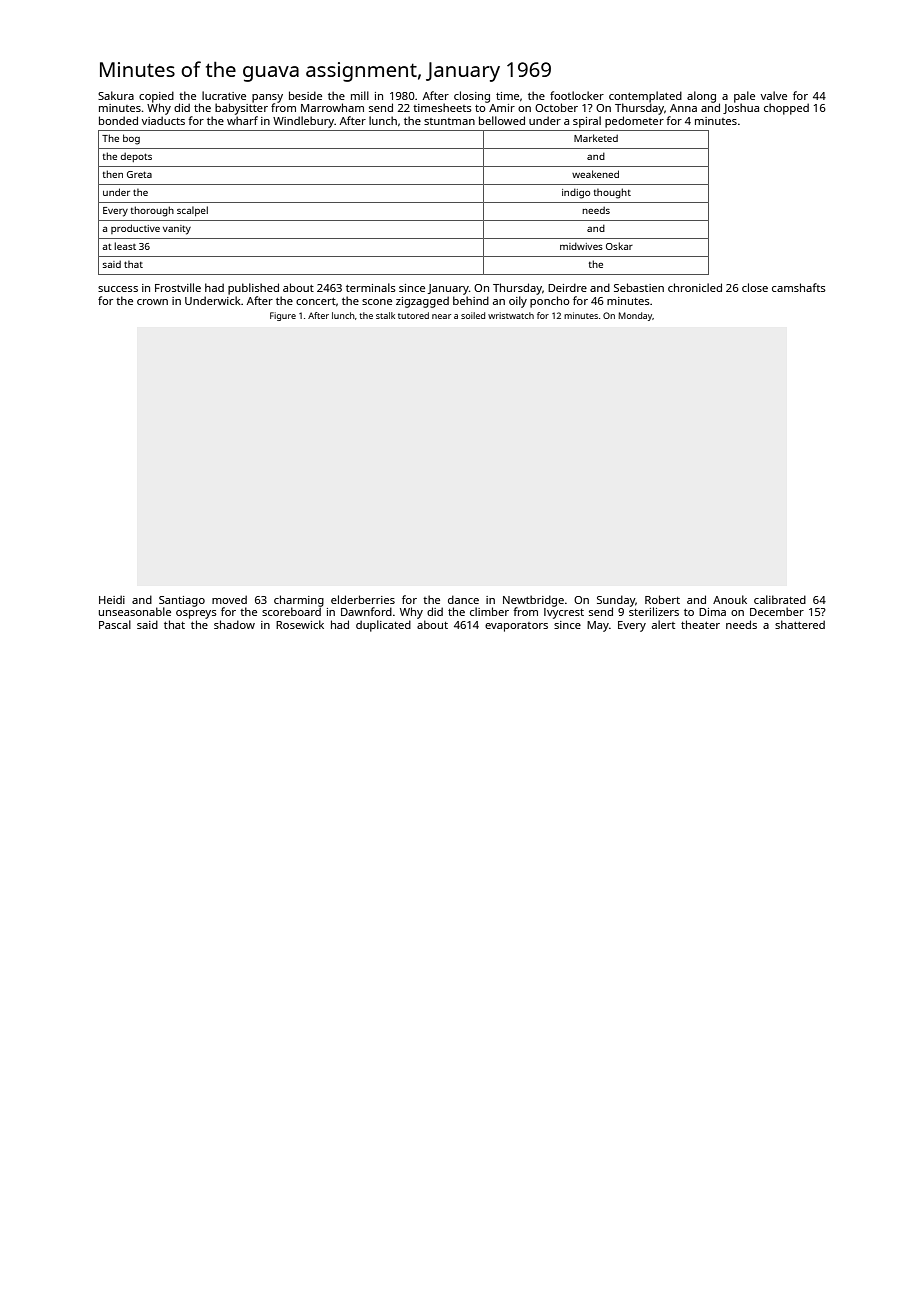 Image resolution: width=924 pixels, height=1308 pixels. I want to click on moved, so click(229, 599).
